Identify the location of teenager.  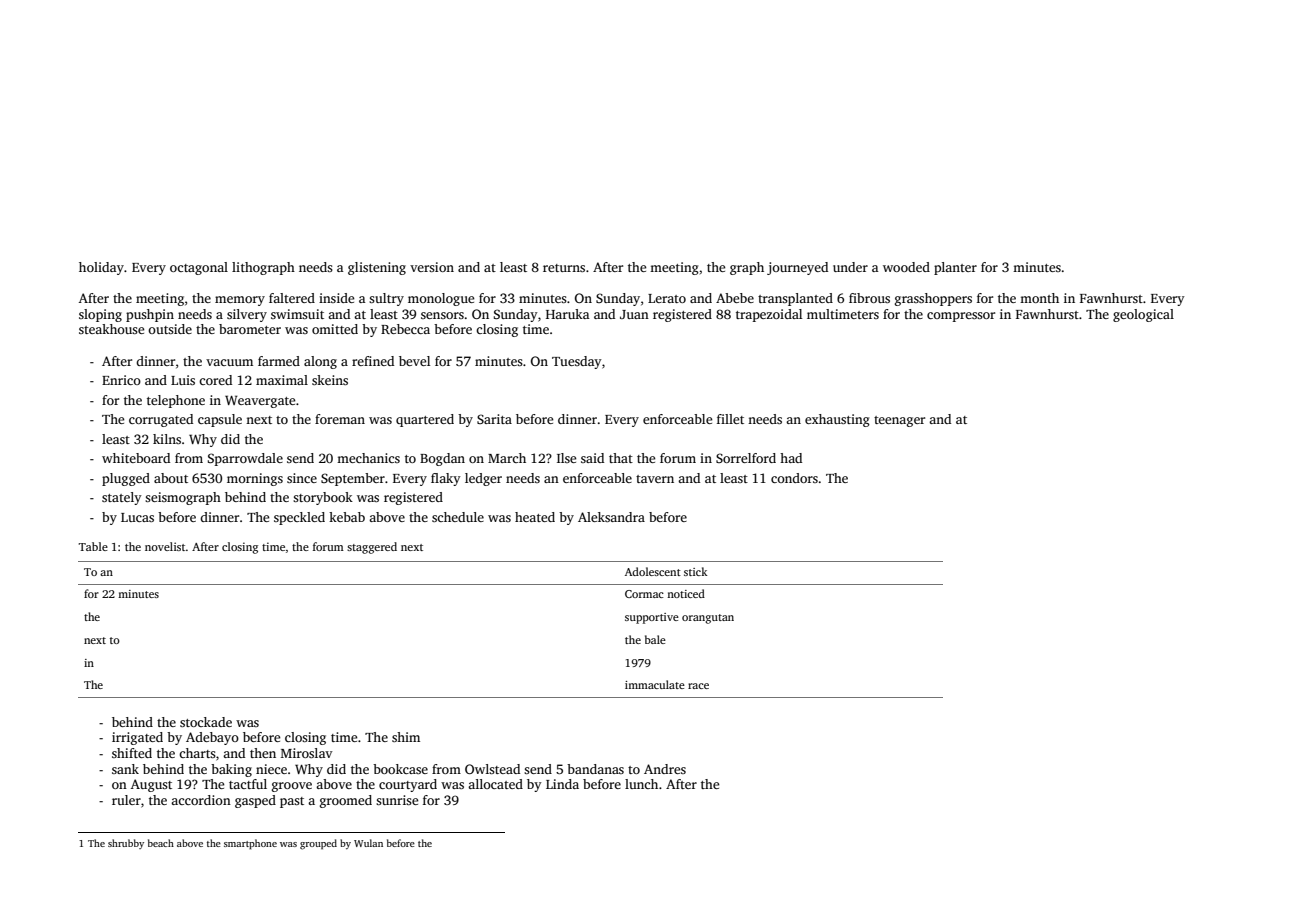
(899, 421).
